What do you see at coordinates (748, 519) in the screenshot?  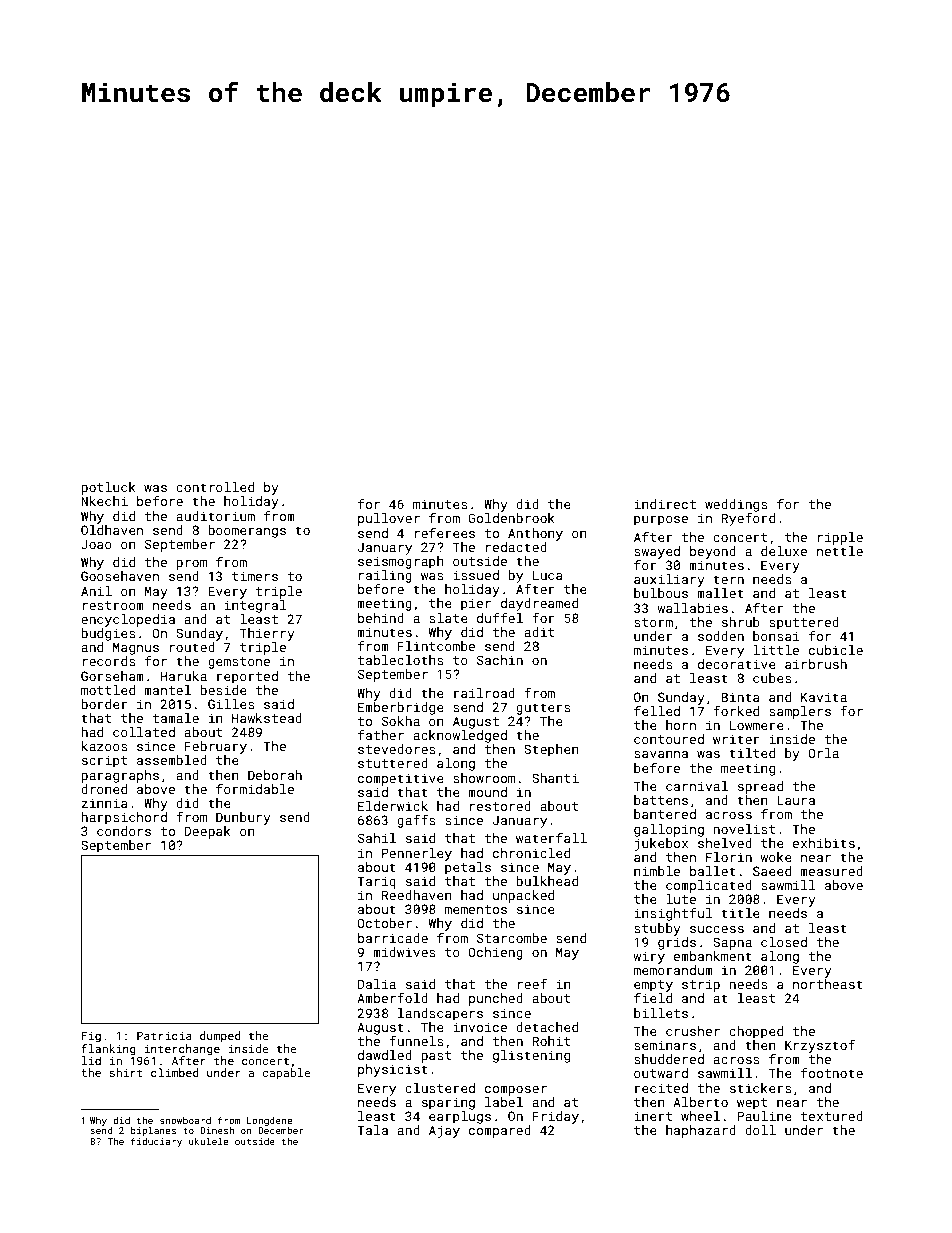 I see `Ryeford` at bounding box center [748, 519].
